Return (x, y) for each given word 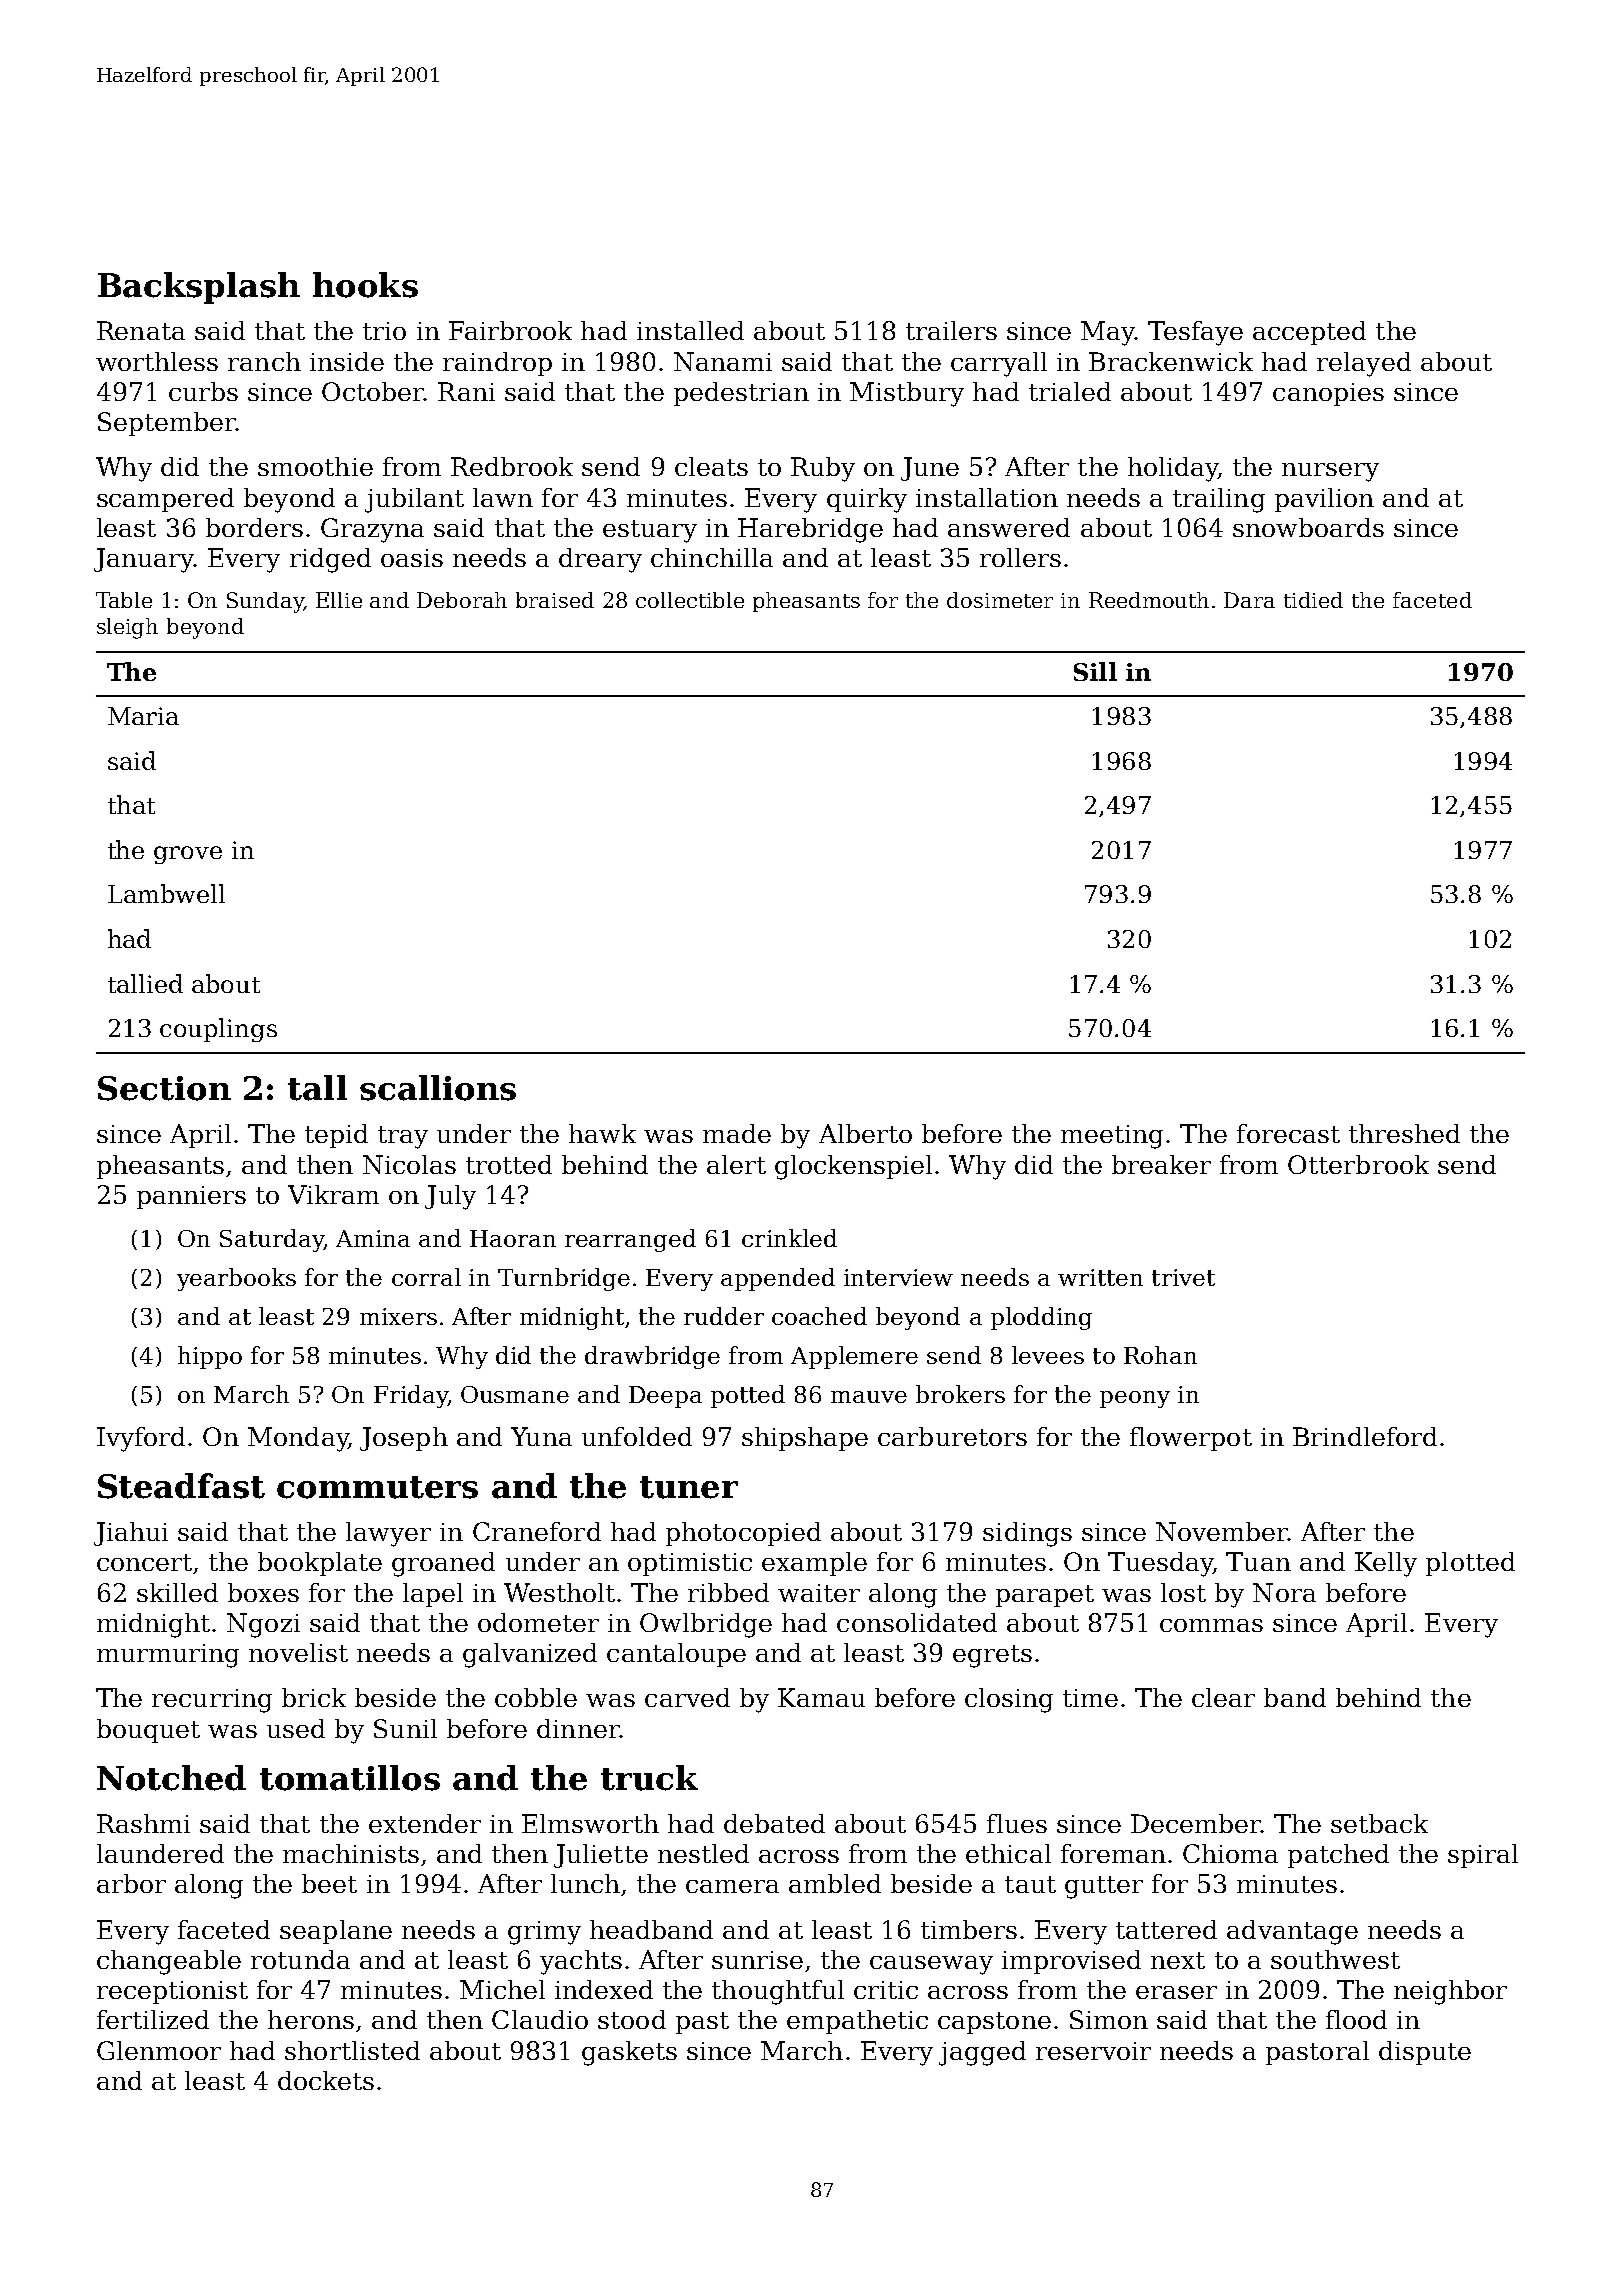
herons (311, 2019)
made (737, 1133)
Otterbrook (1358, 1164)
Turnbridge (564, 1279)
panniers (191, 1197)
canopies (1328, 394)
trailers (951, 330)
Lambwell (166, 893)
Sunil (405, 1728)
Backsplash (199, 288)
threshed (1404, 1133)
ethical (1008, 1853)
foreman (1113, 1853)
